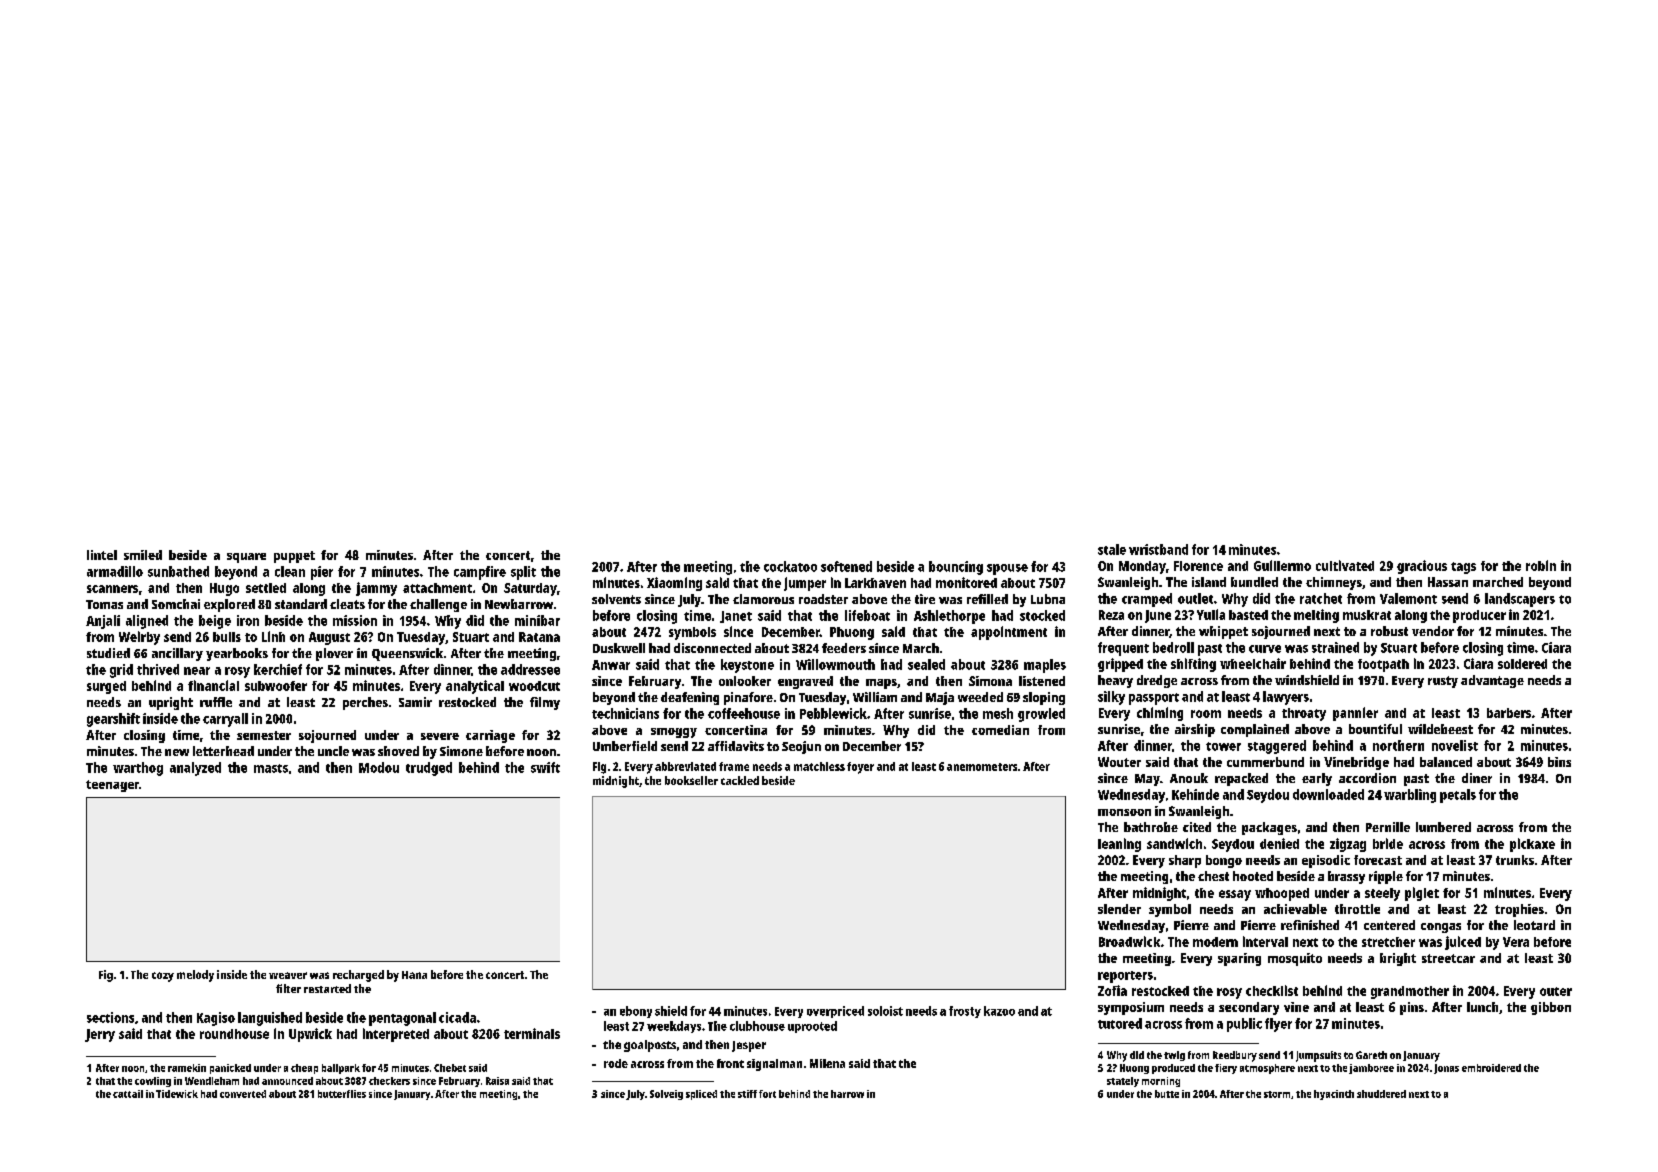 The height and width of the image is (1172, 1658). Describe the element at coordinates (1235, 895) in the image. I see `essay` at that location.
